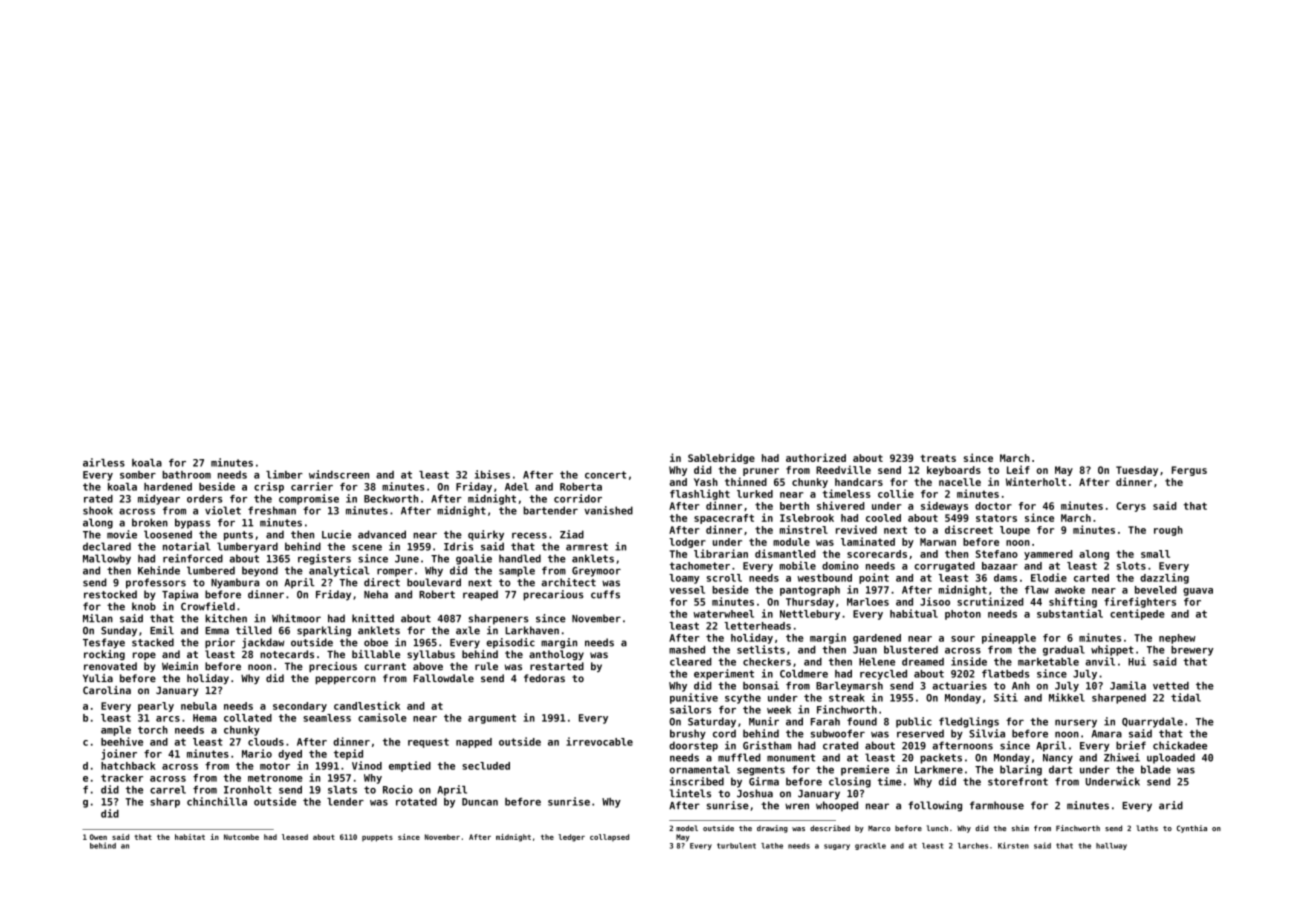 This document has height=924, width=1308. I want to click on Islebrook, so click(807, 518).
